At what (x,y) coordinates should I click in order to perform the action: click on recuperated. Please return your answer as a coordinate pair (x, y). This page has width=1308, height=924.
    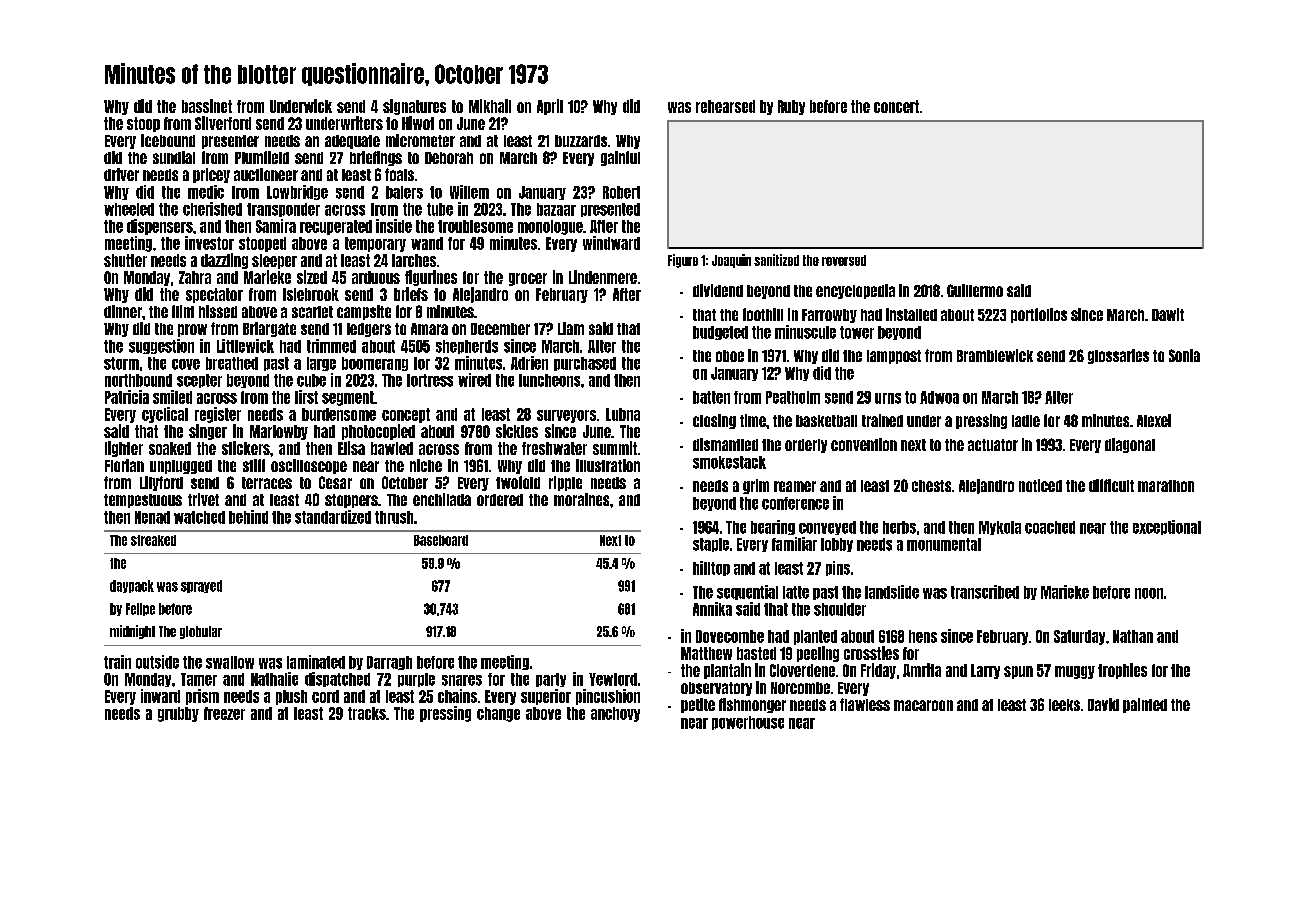
    Looking at the image, I should click on (336, 227).
